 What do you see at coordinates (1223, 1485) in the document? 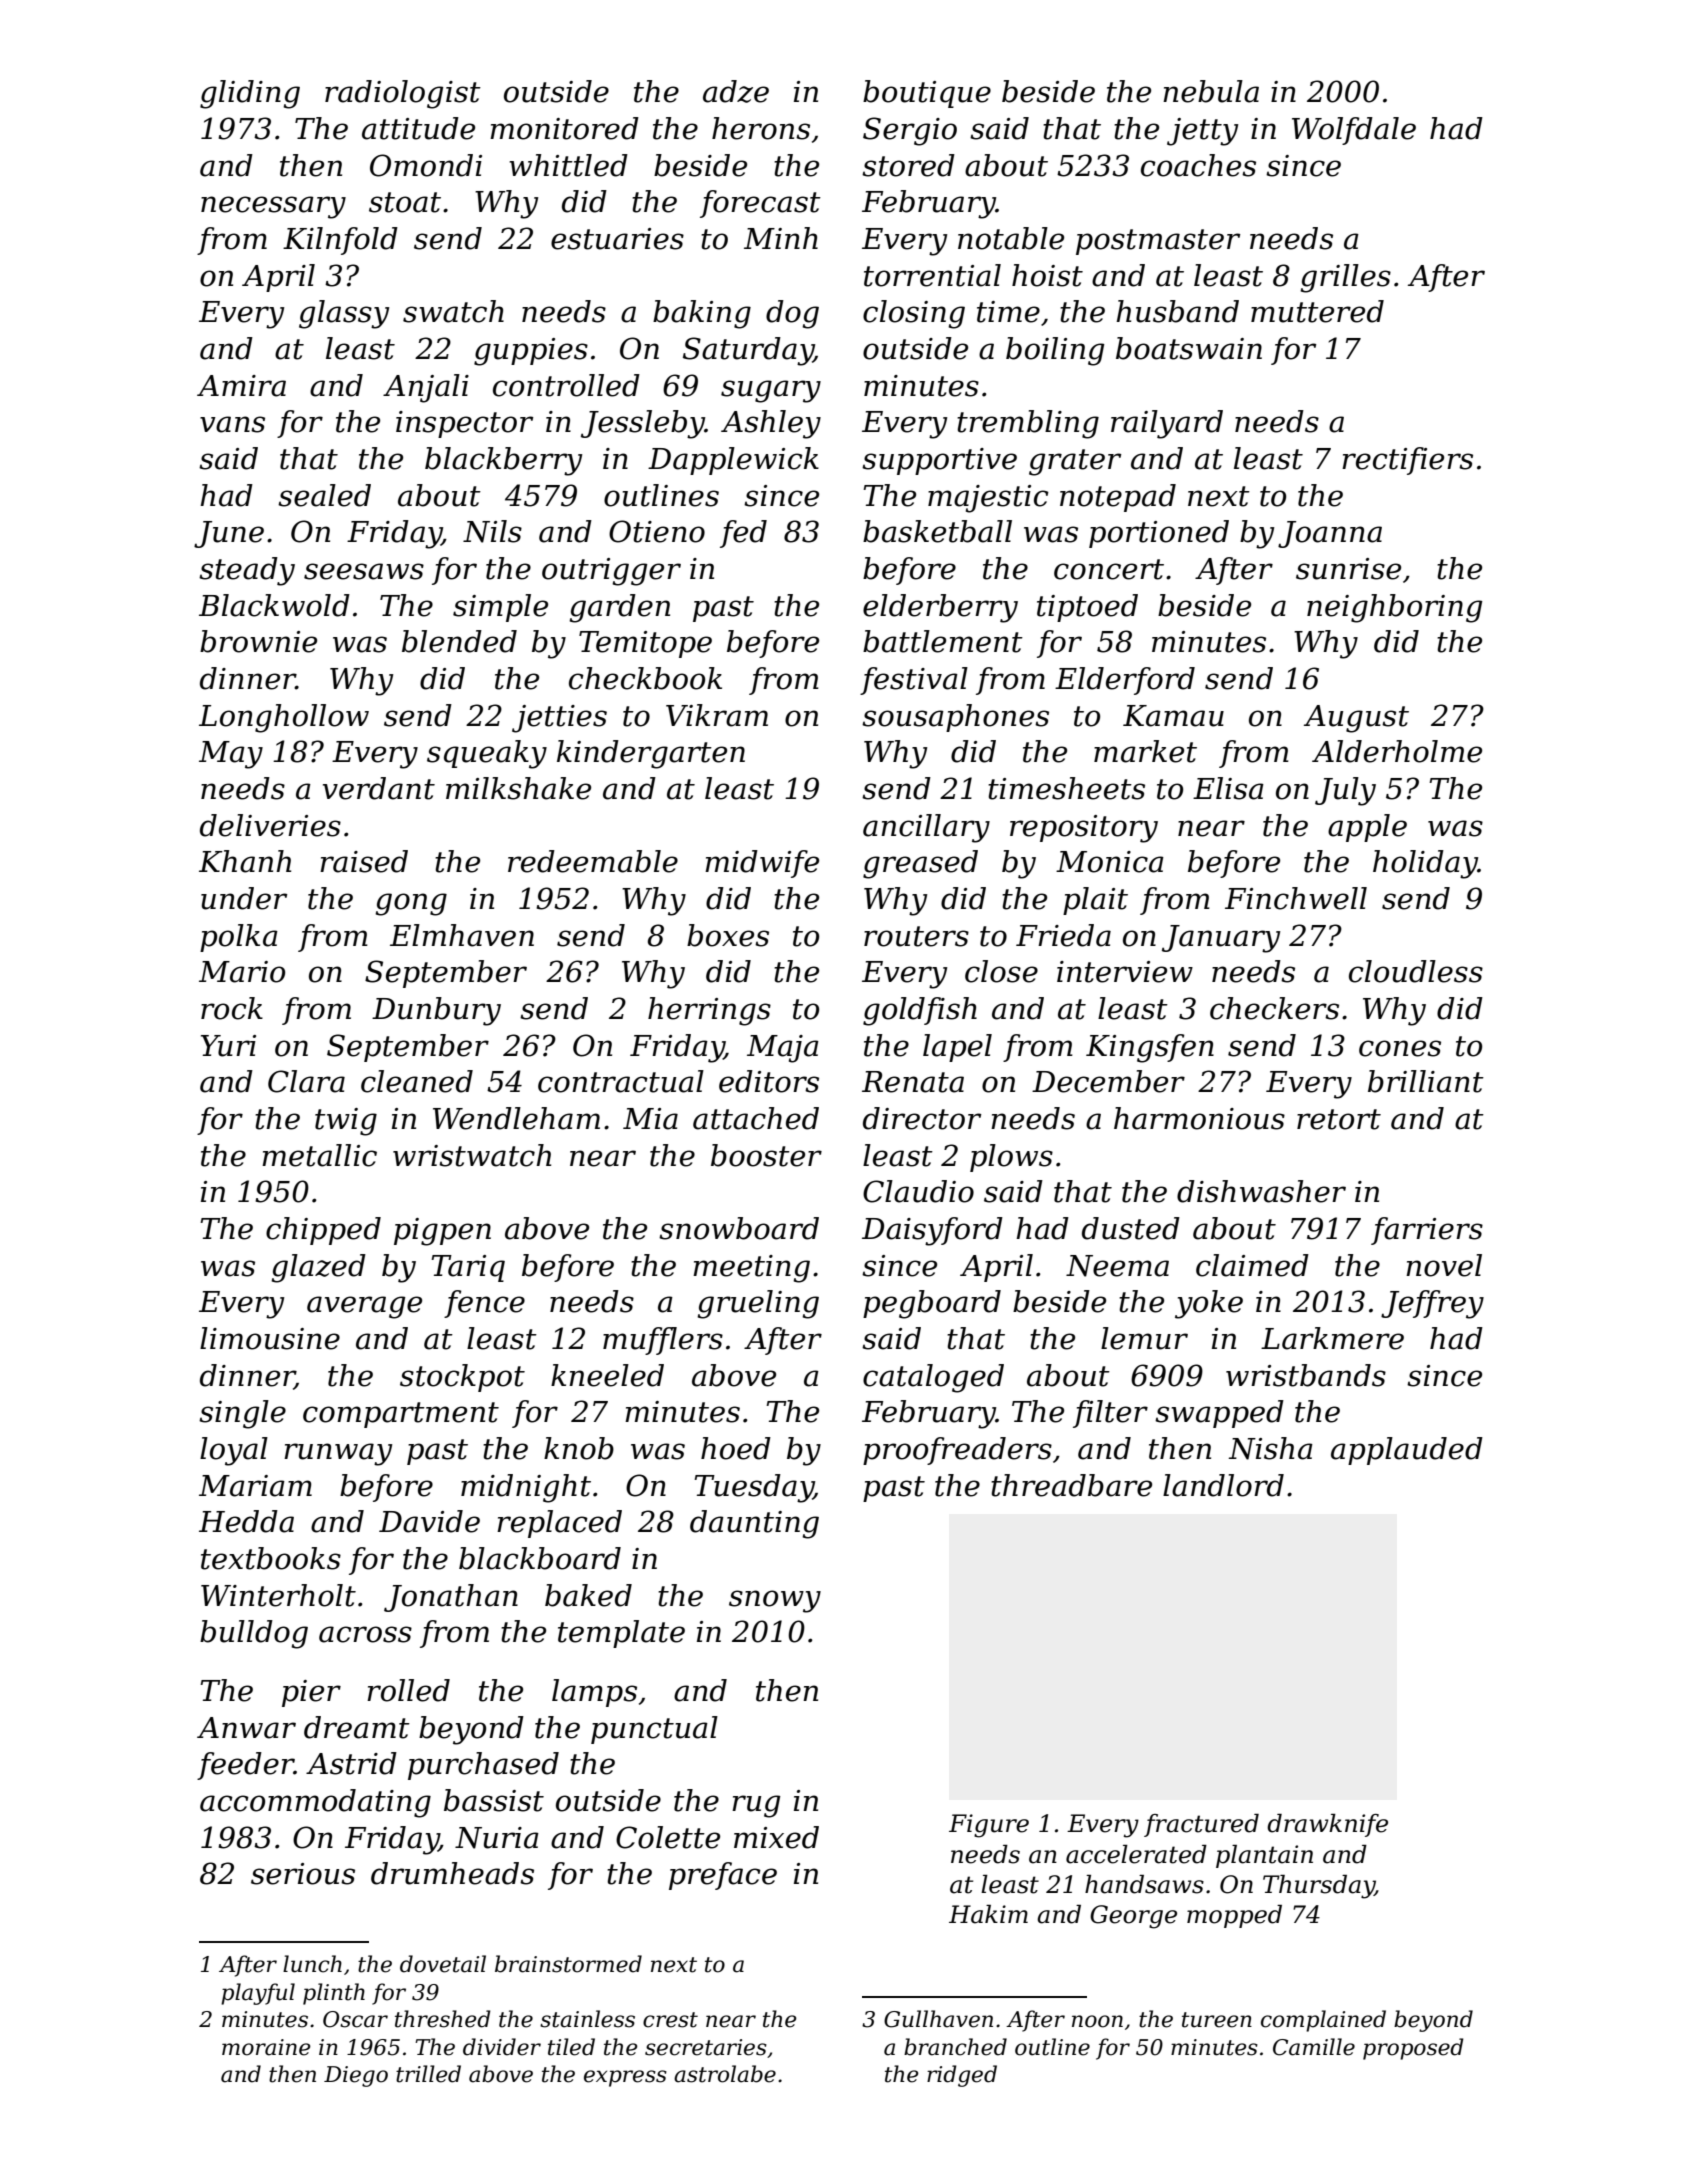
I see `landlord` at bounding box center [1223, 1485].
